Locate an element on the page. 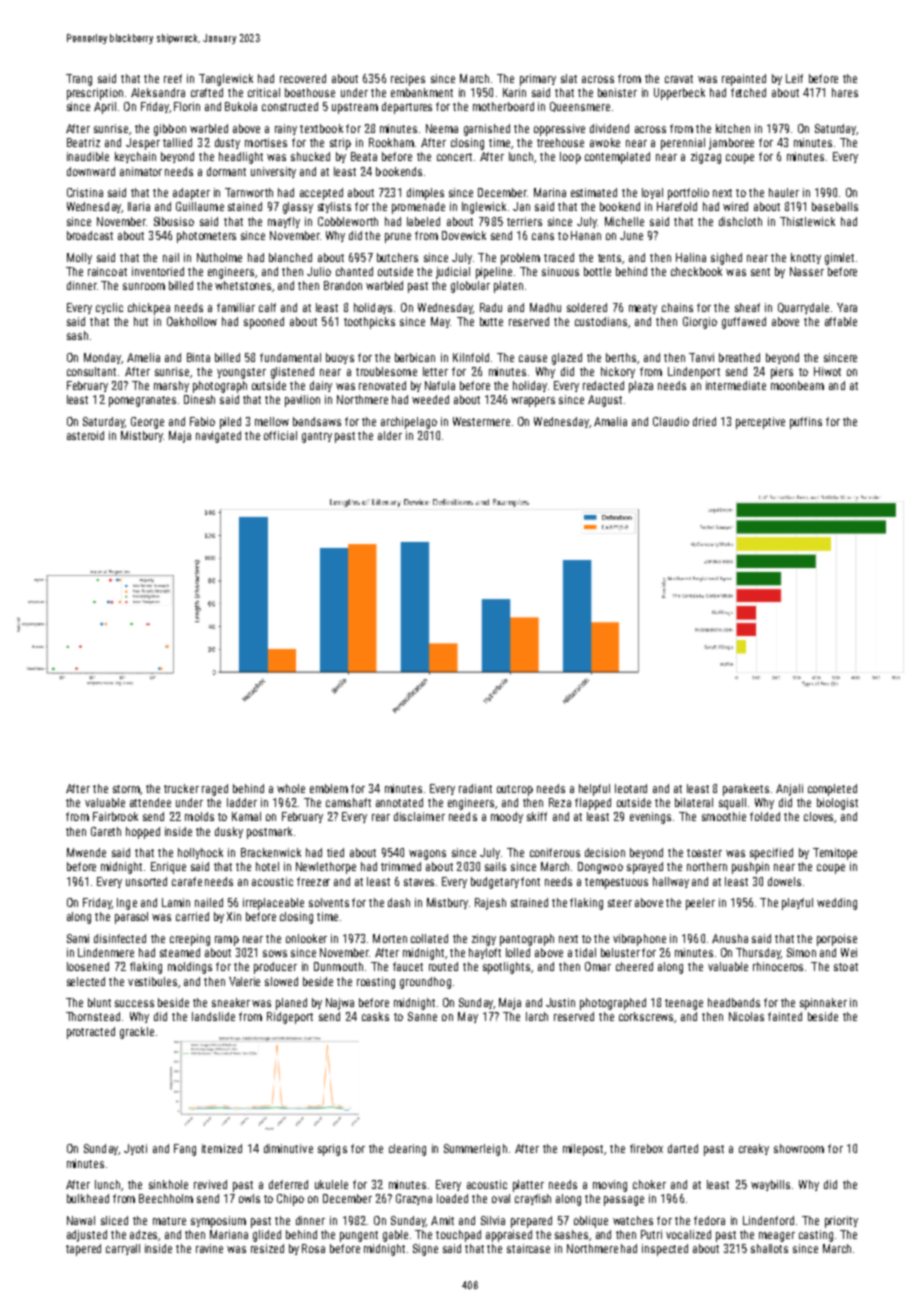  tapered is located at coordinates (83, 1250).
